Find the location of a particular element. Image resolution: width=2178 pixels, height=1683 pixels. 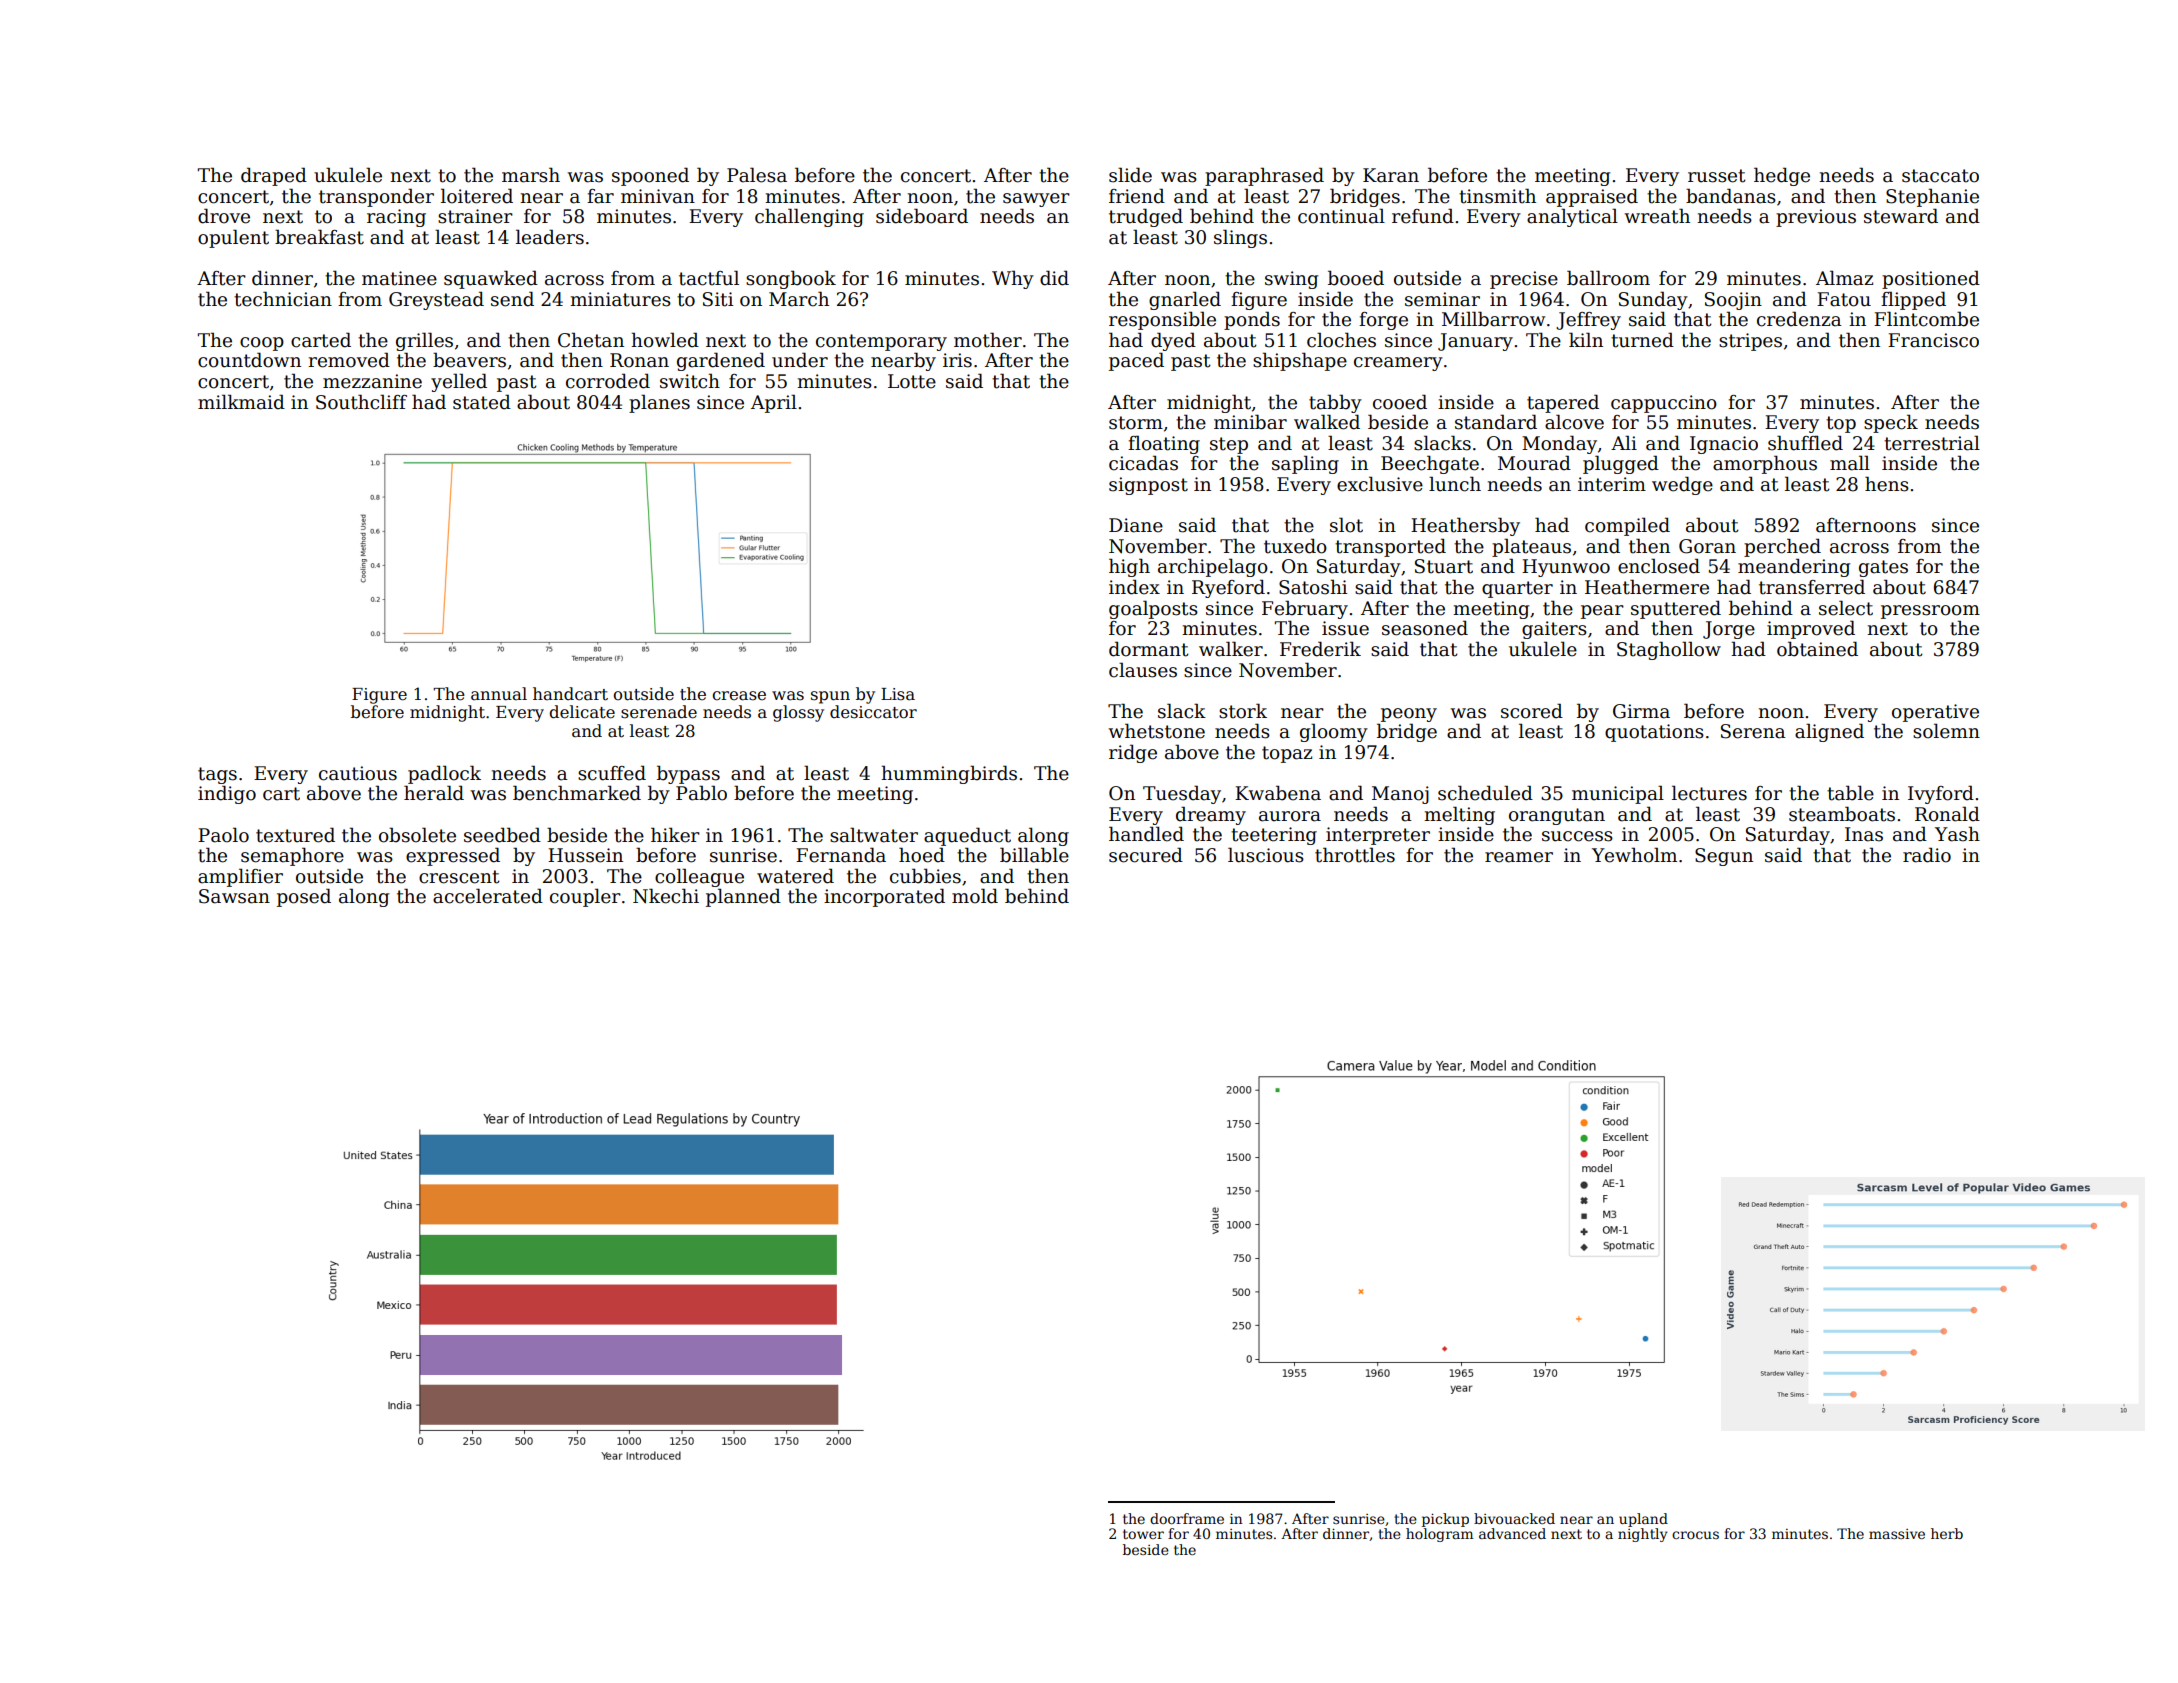

herb is located at coordinates (1947, 1533).
